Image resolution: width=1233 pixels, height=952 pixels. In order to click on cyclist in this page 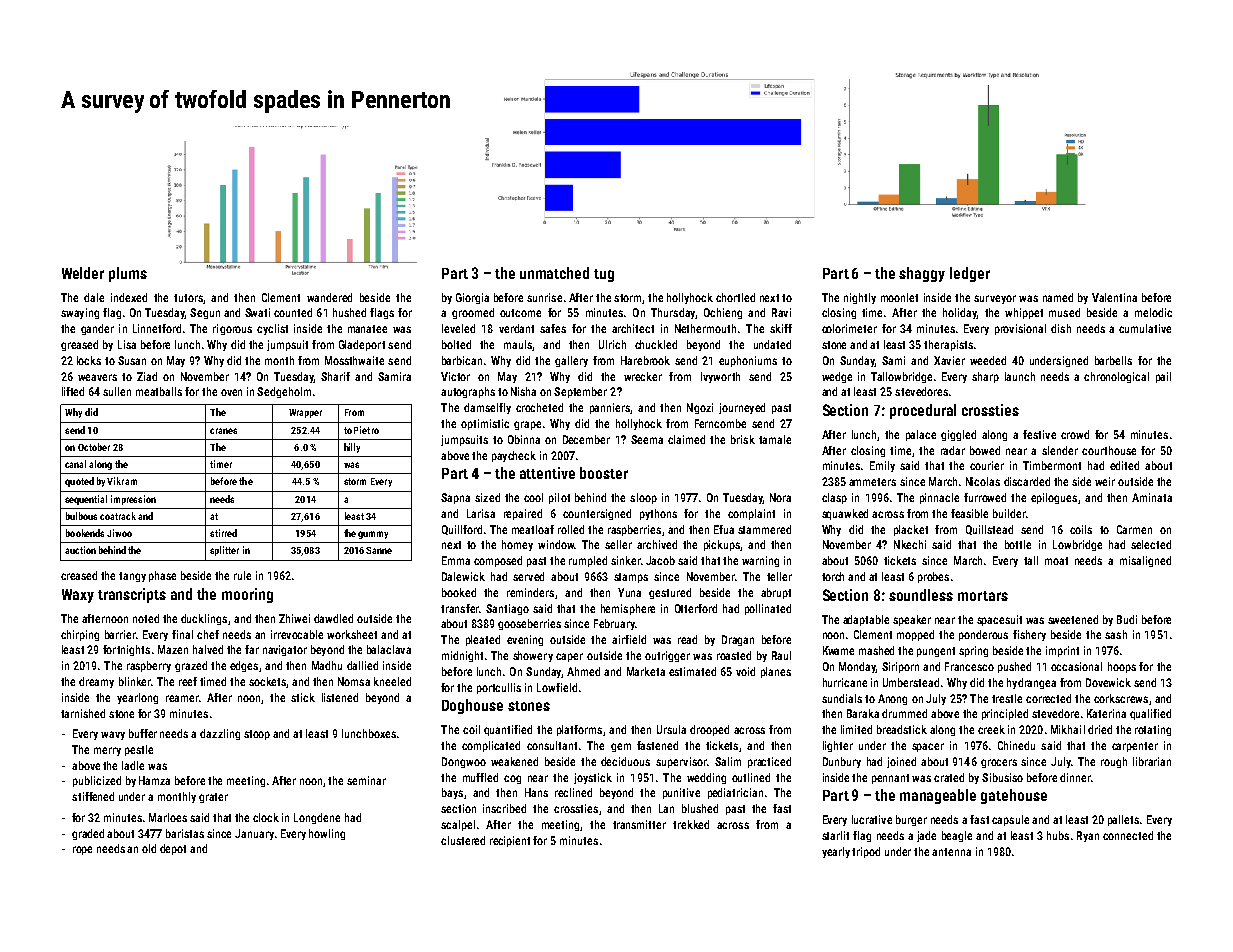, I will do `click(272, 329)`.
